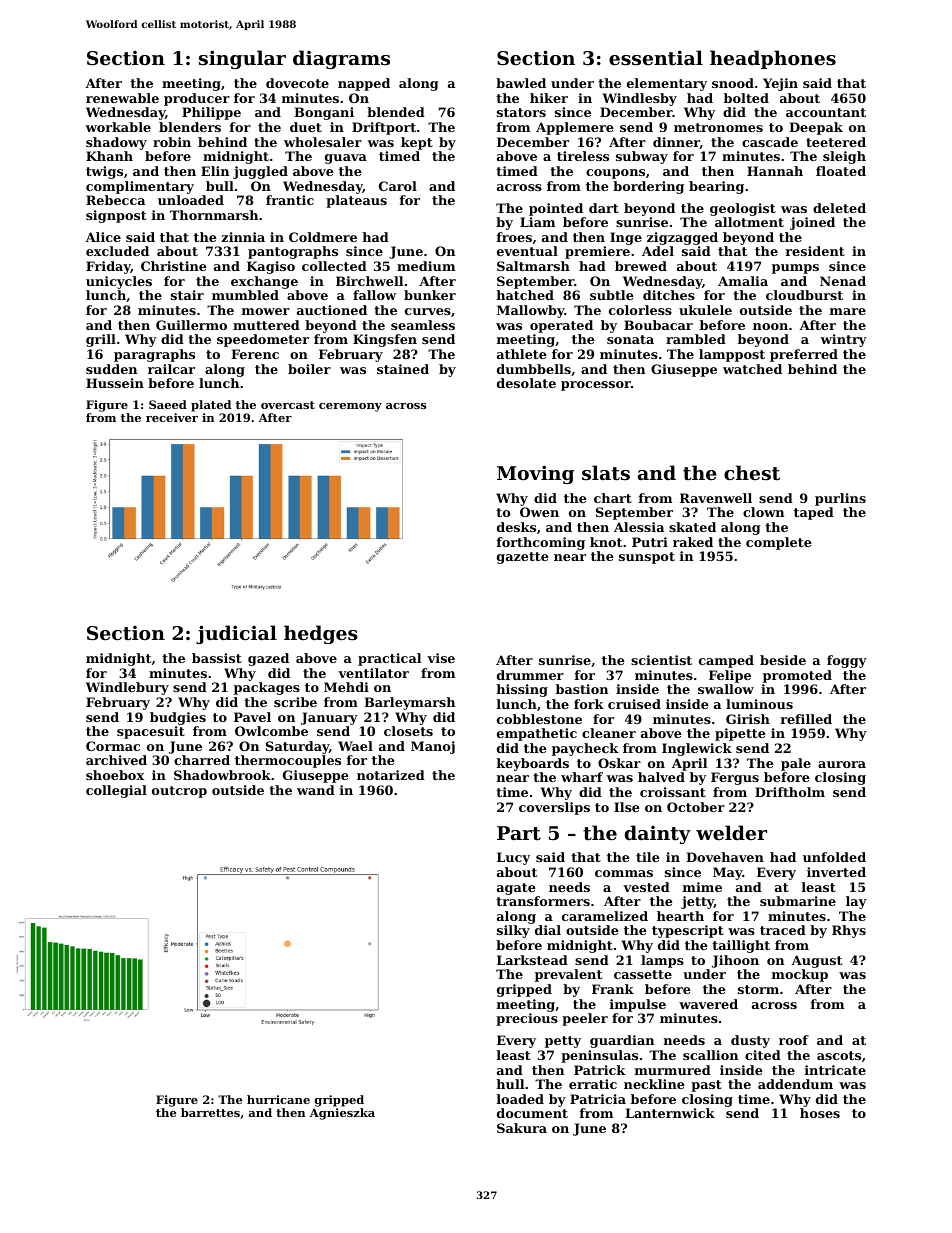  Describe the element at coordinates (127, 688) in the screenshot. I see `Windlebury` at that location.
